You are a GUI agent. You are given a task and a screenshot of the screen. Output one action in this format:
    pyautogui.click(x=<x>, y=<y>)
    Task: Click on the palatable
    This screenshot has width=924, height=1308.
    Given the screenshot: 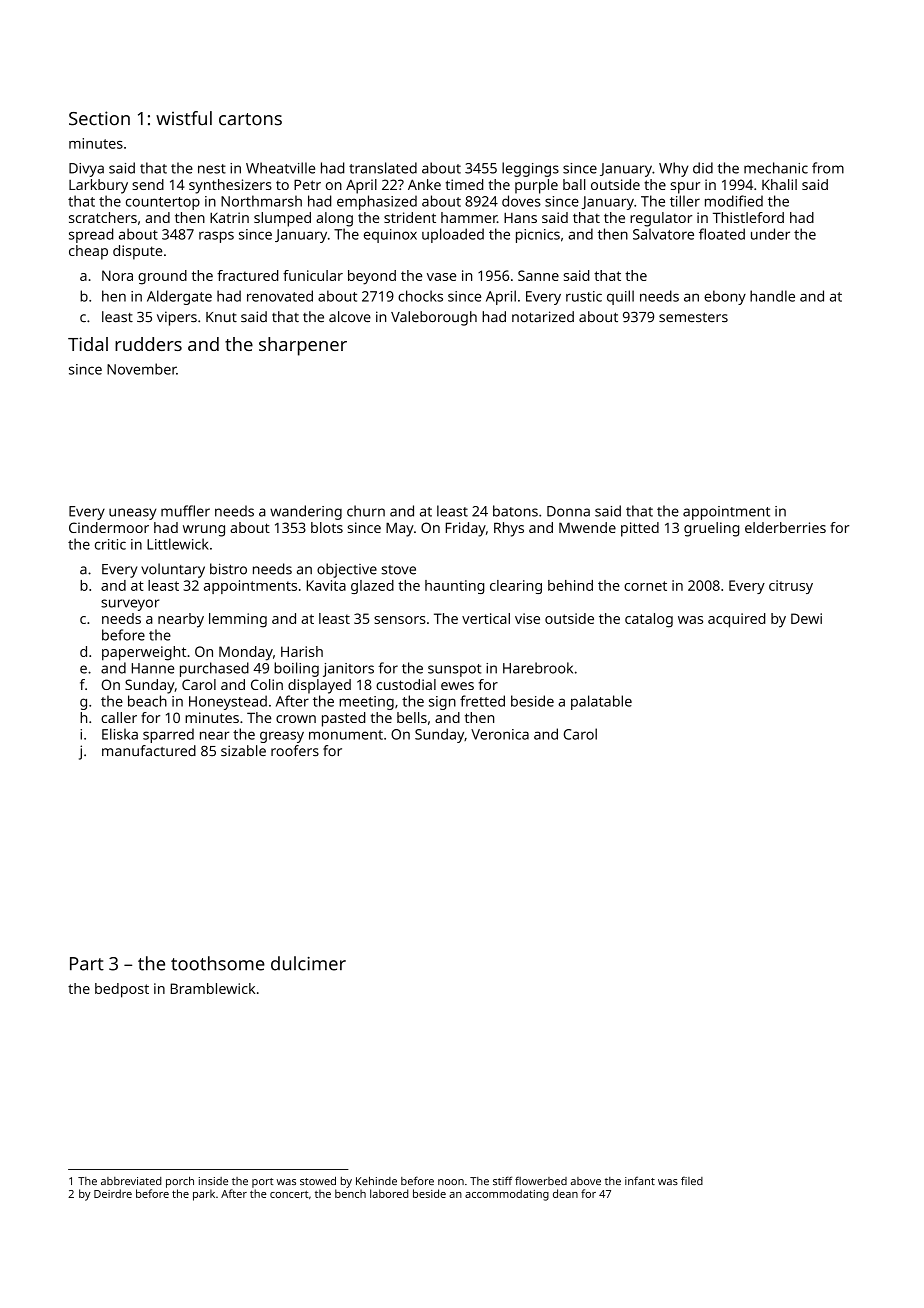 What is the action you would take?
    pyautogui.click(x=601, y=702)
